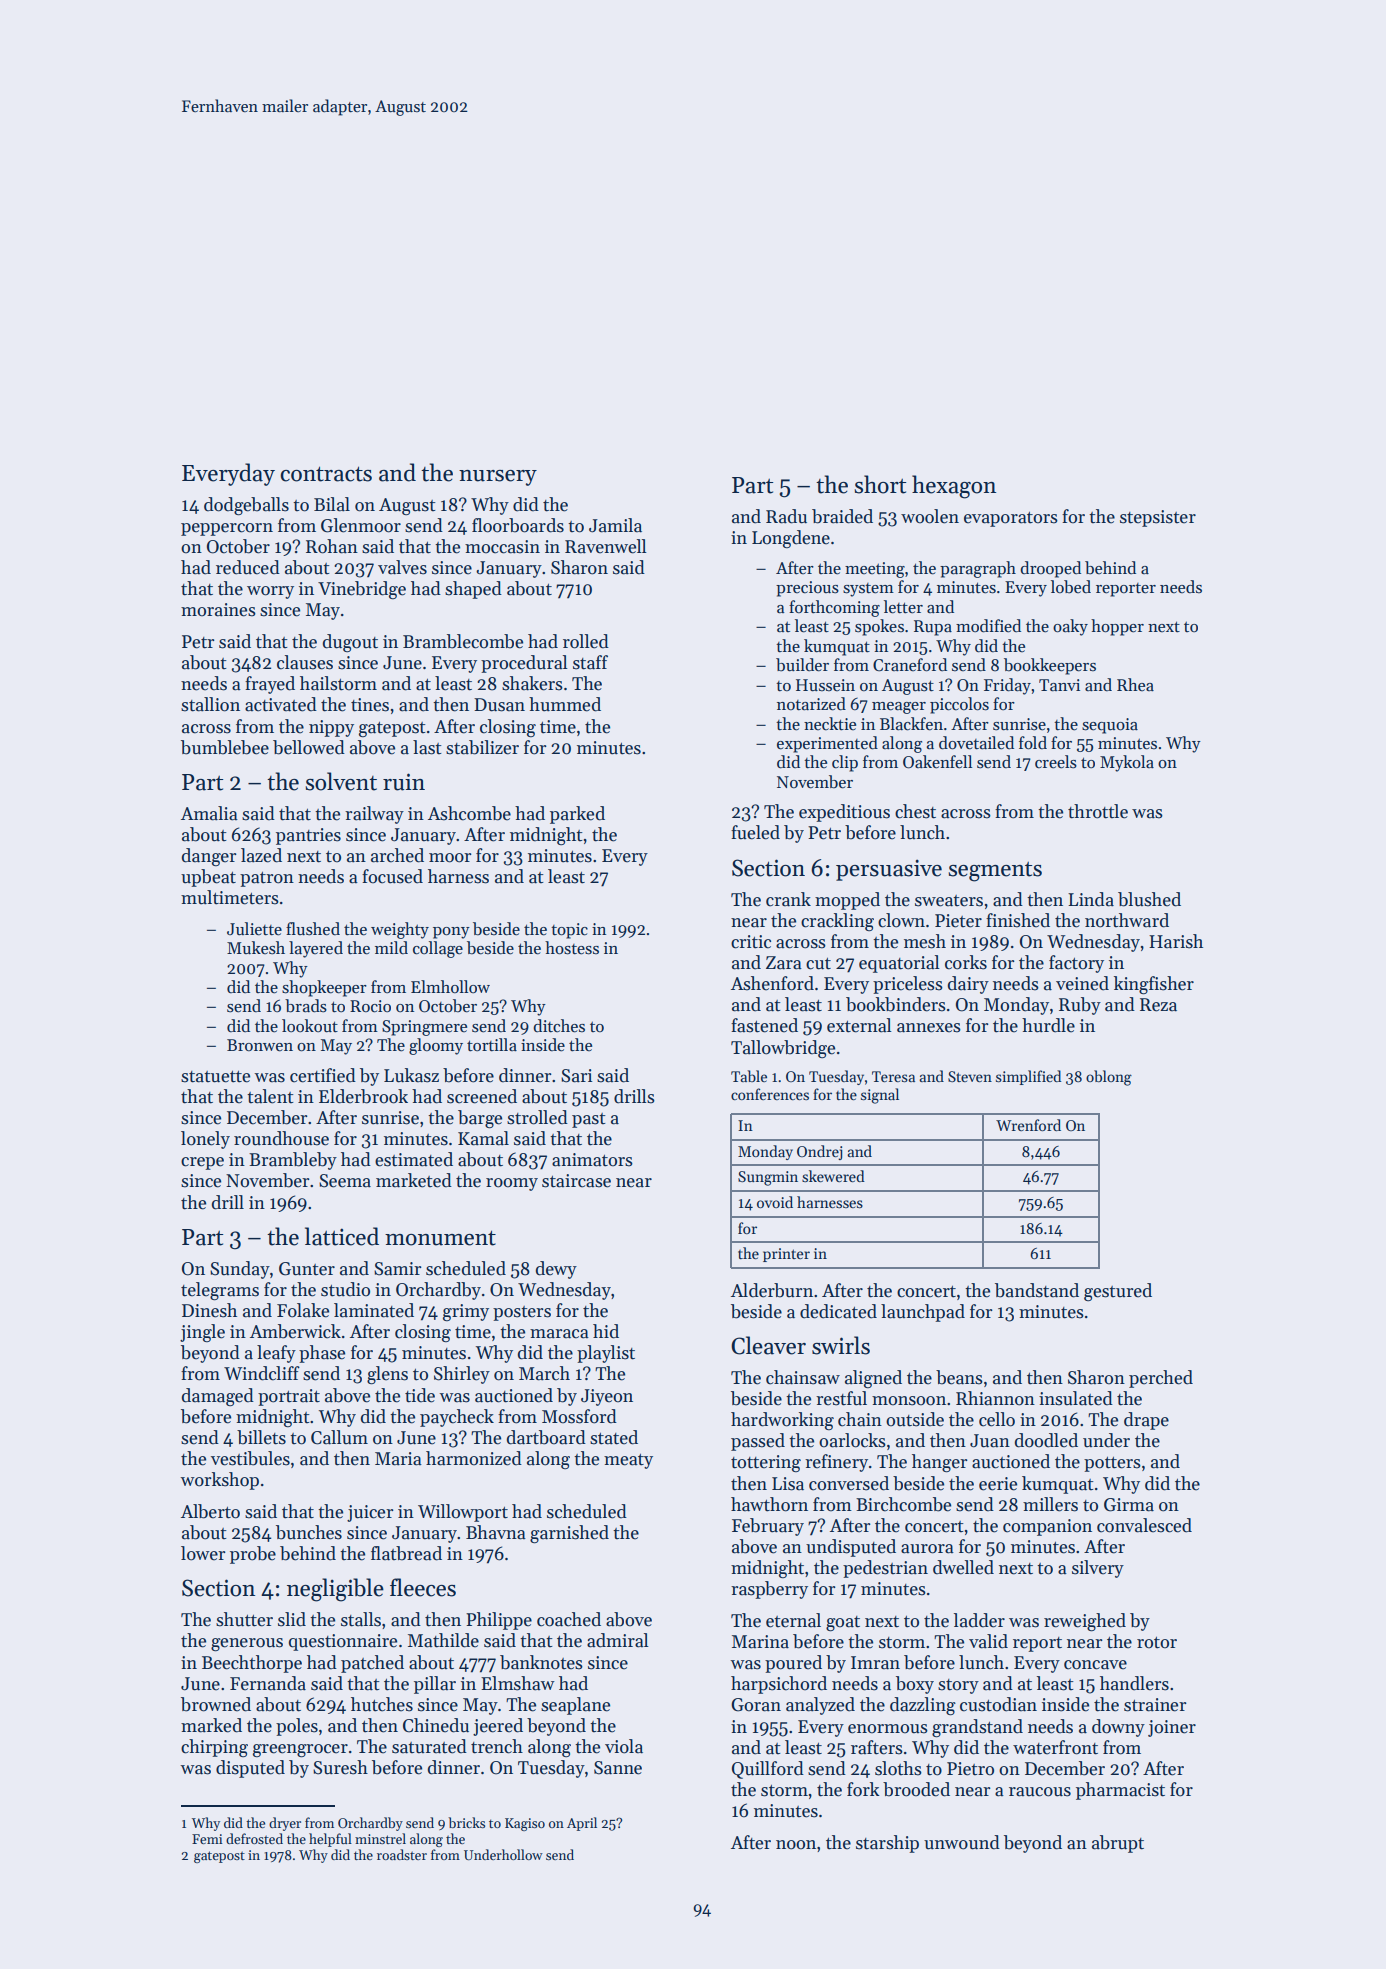  What do you see at coordinates (246, 506) in the image?
I see `dodgeballs` at bounding box center [246, 506].
